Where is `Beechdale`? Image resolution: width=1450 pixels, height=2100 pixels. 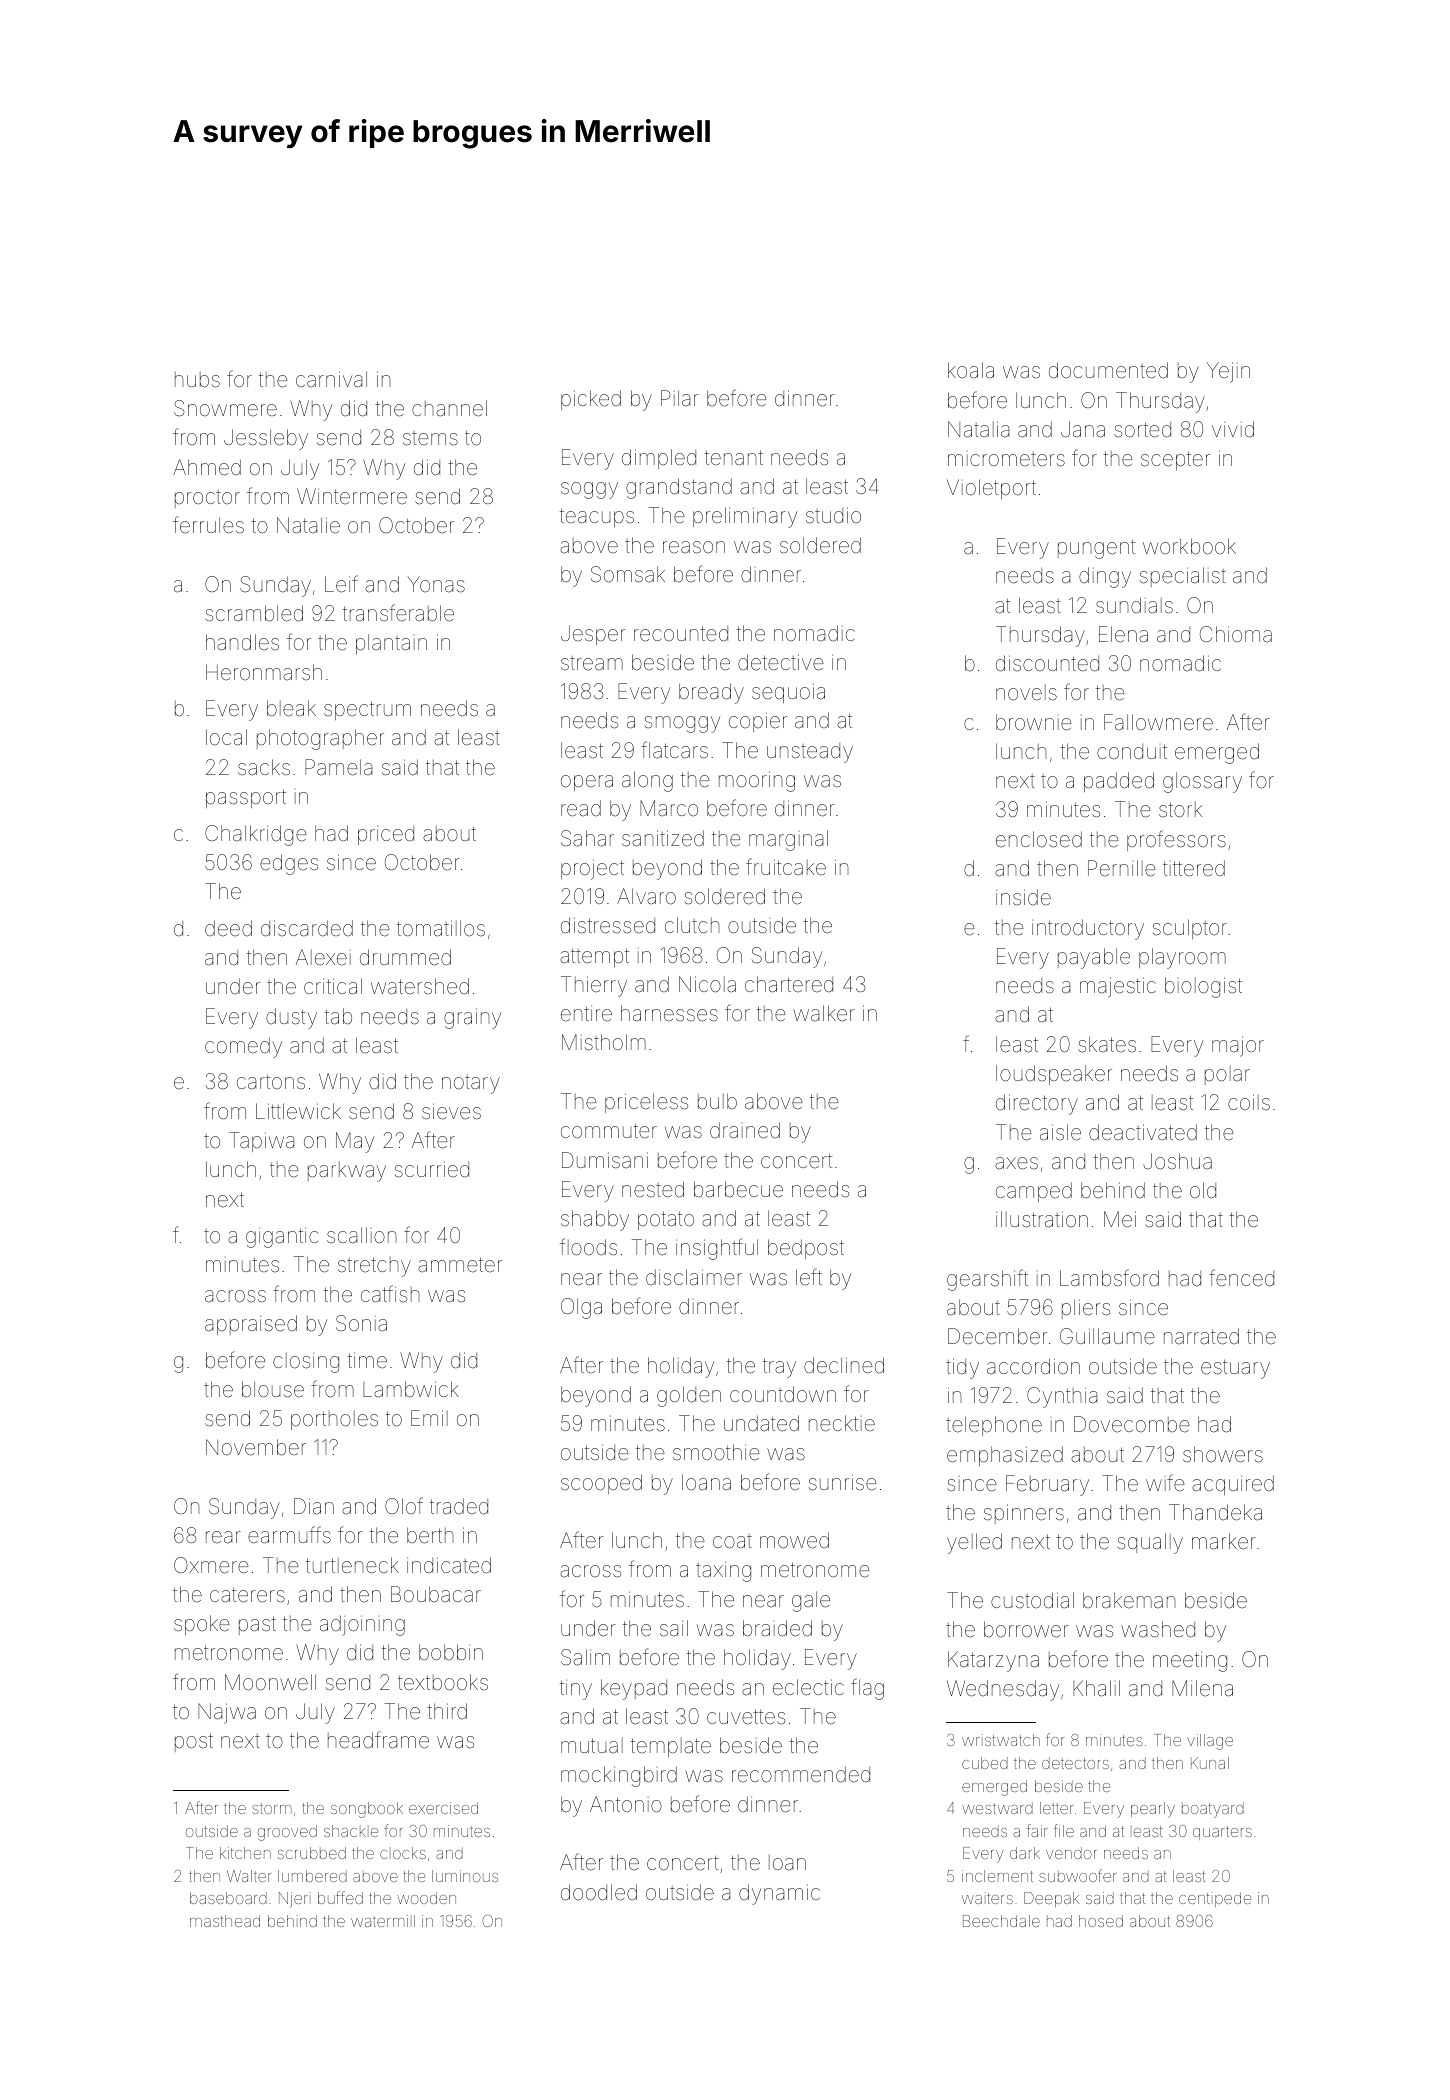
Beechdale is located at coordinates (1001, 1921).
